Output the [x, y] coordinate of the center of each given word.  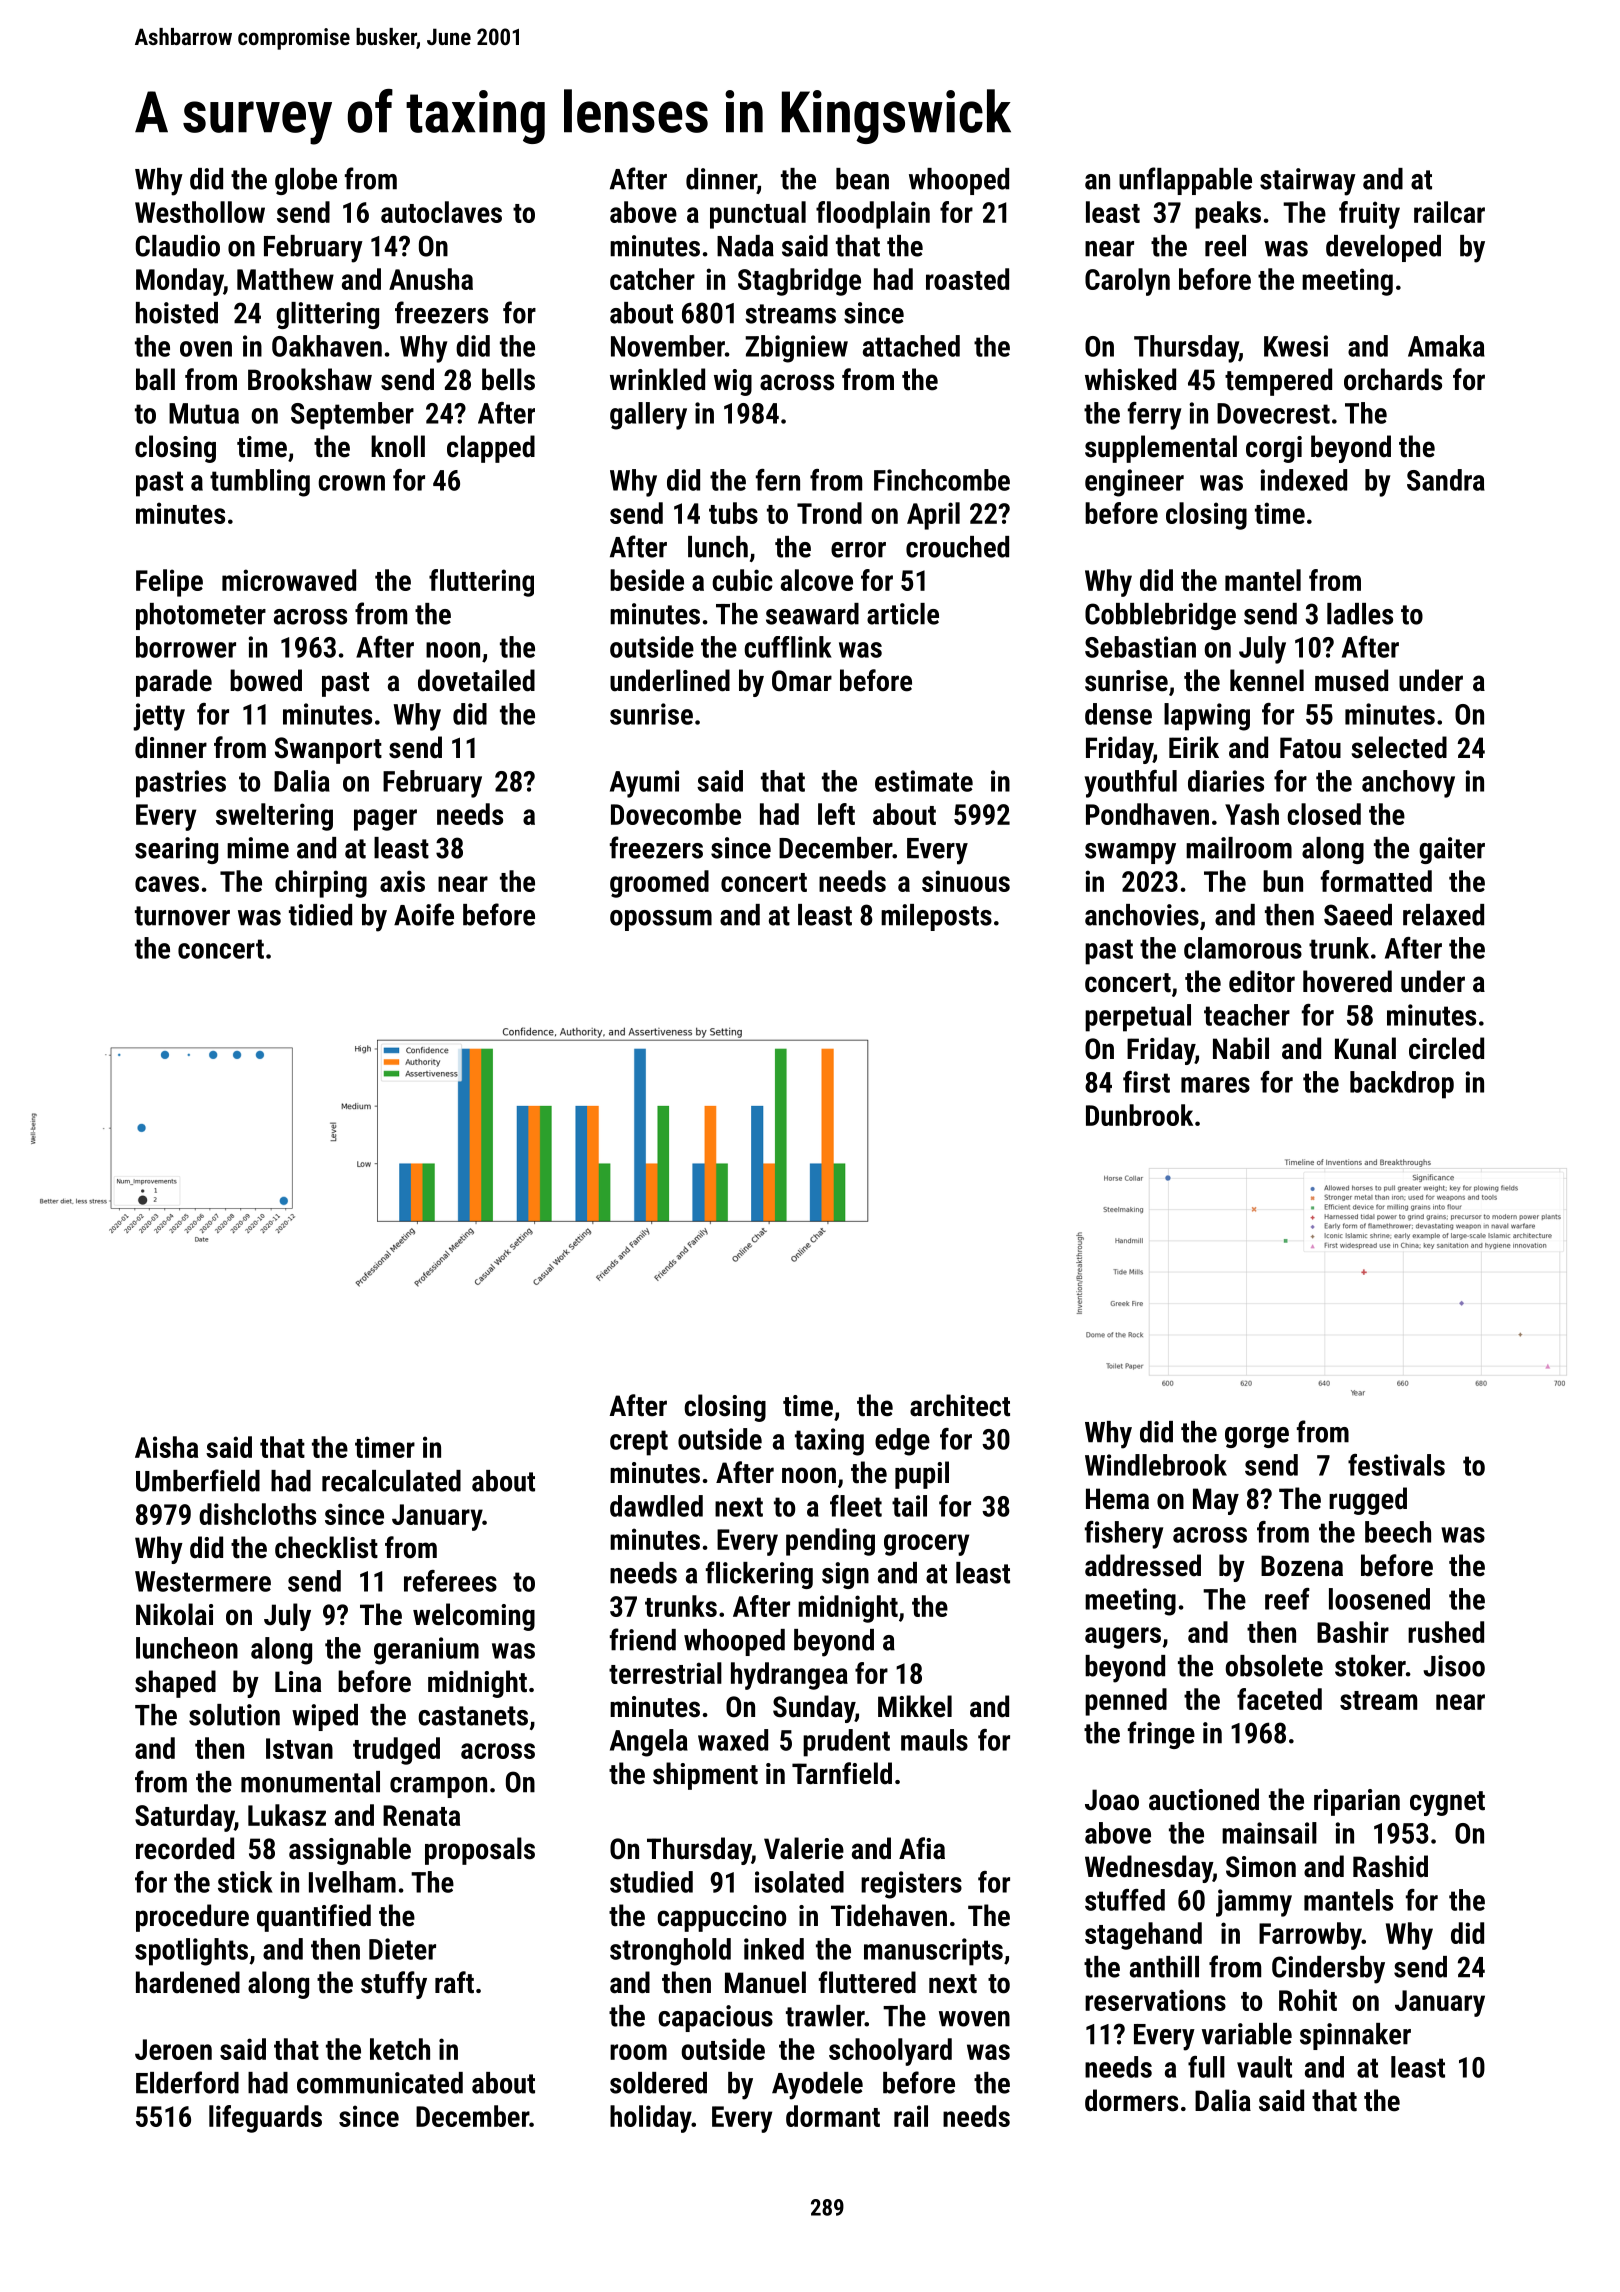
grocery [926, 1545]
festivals [1396, 1465]
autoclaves [441, 212]
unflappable [1185, 181]
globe [306, 181]
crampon [438, 1787]
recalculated [391, 1481]
